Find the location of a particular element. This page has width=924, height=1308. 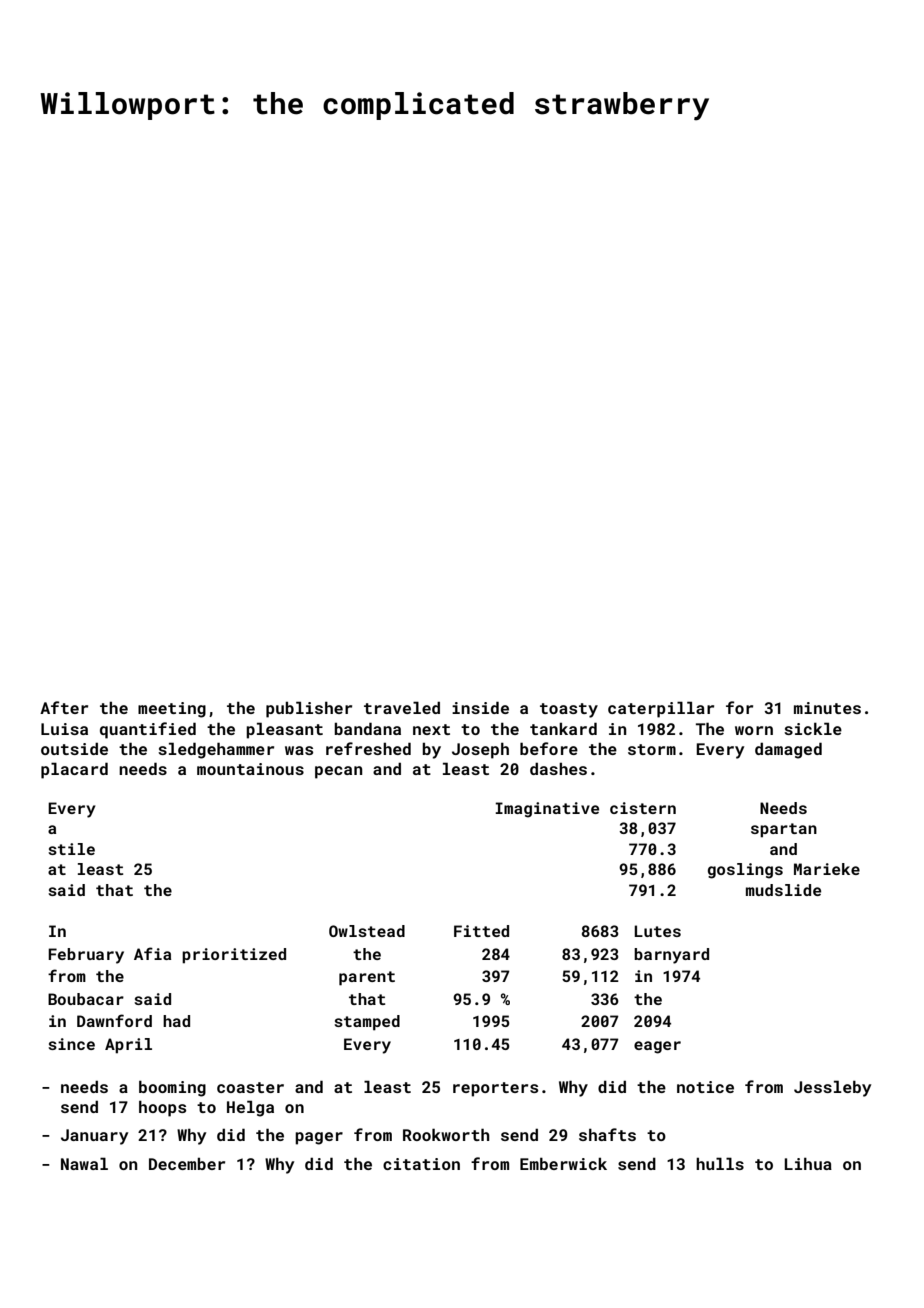

minutes is located at coordinates (827, 708).
